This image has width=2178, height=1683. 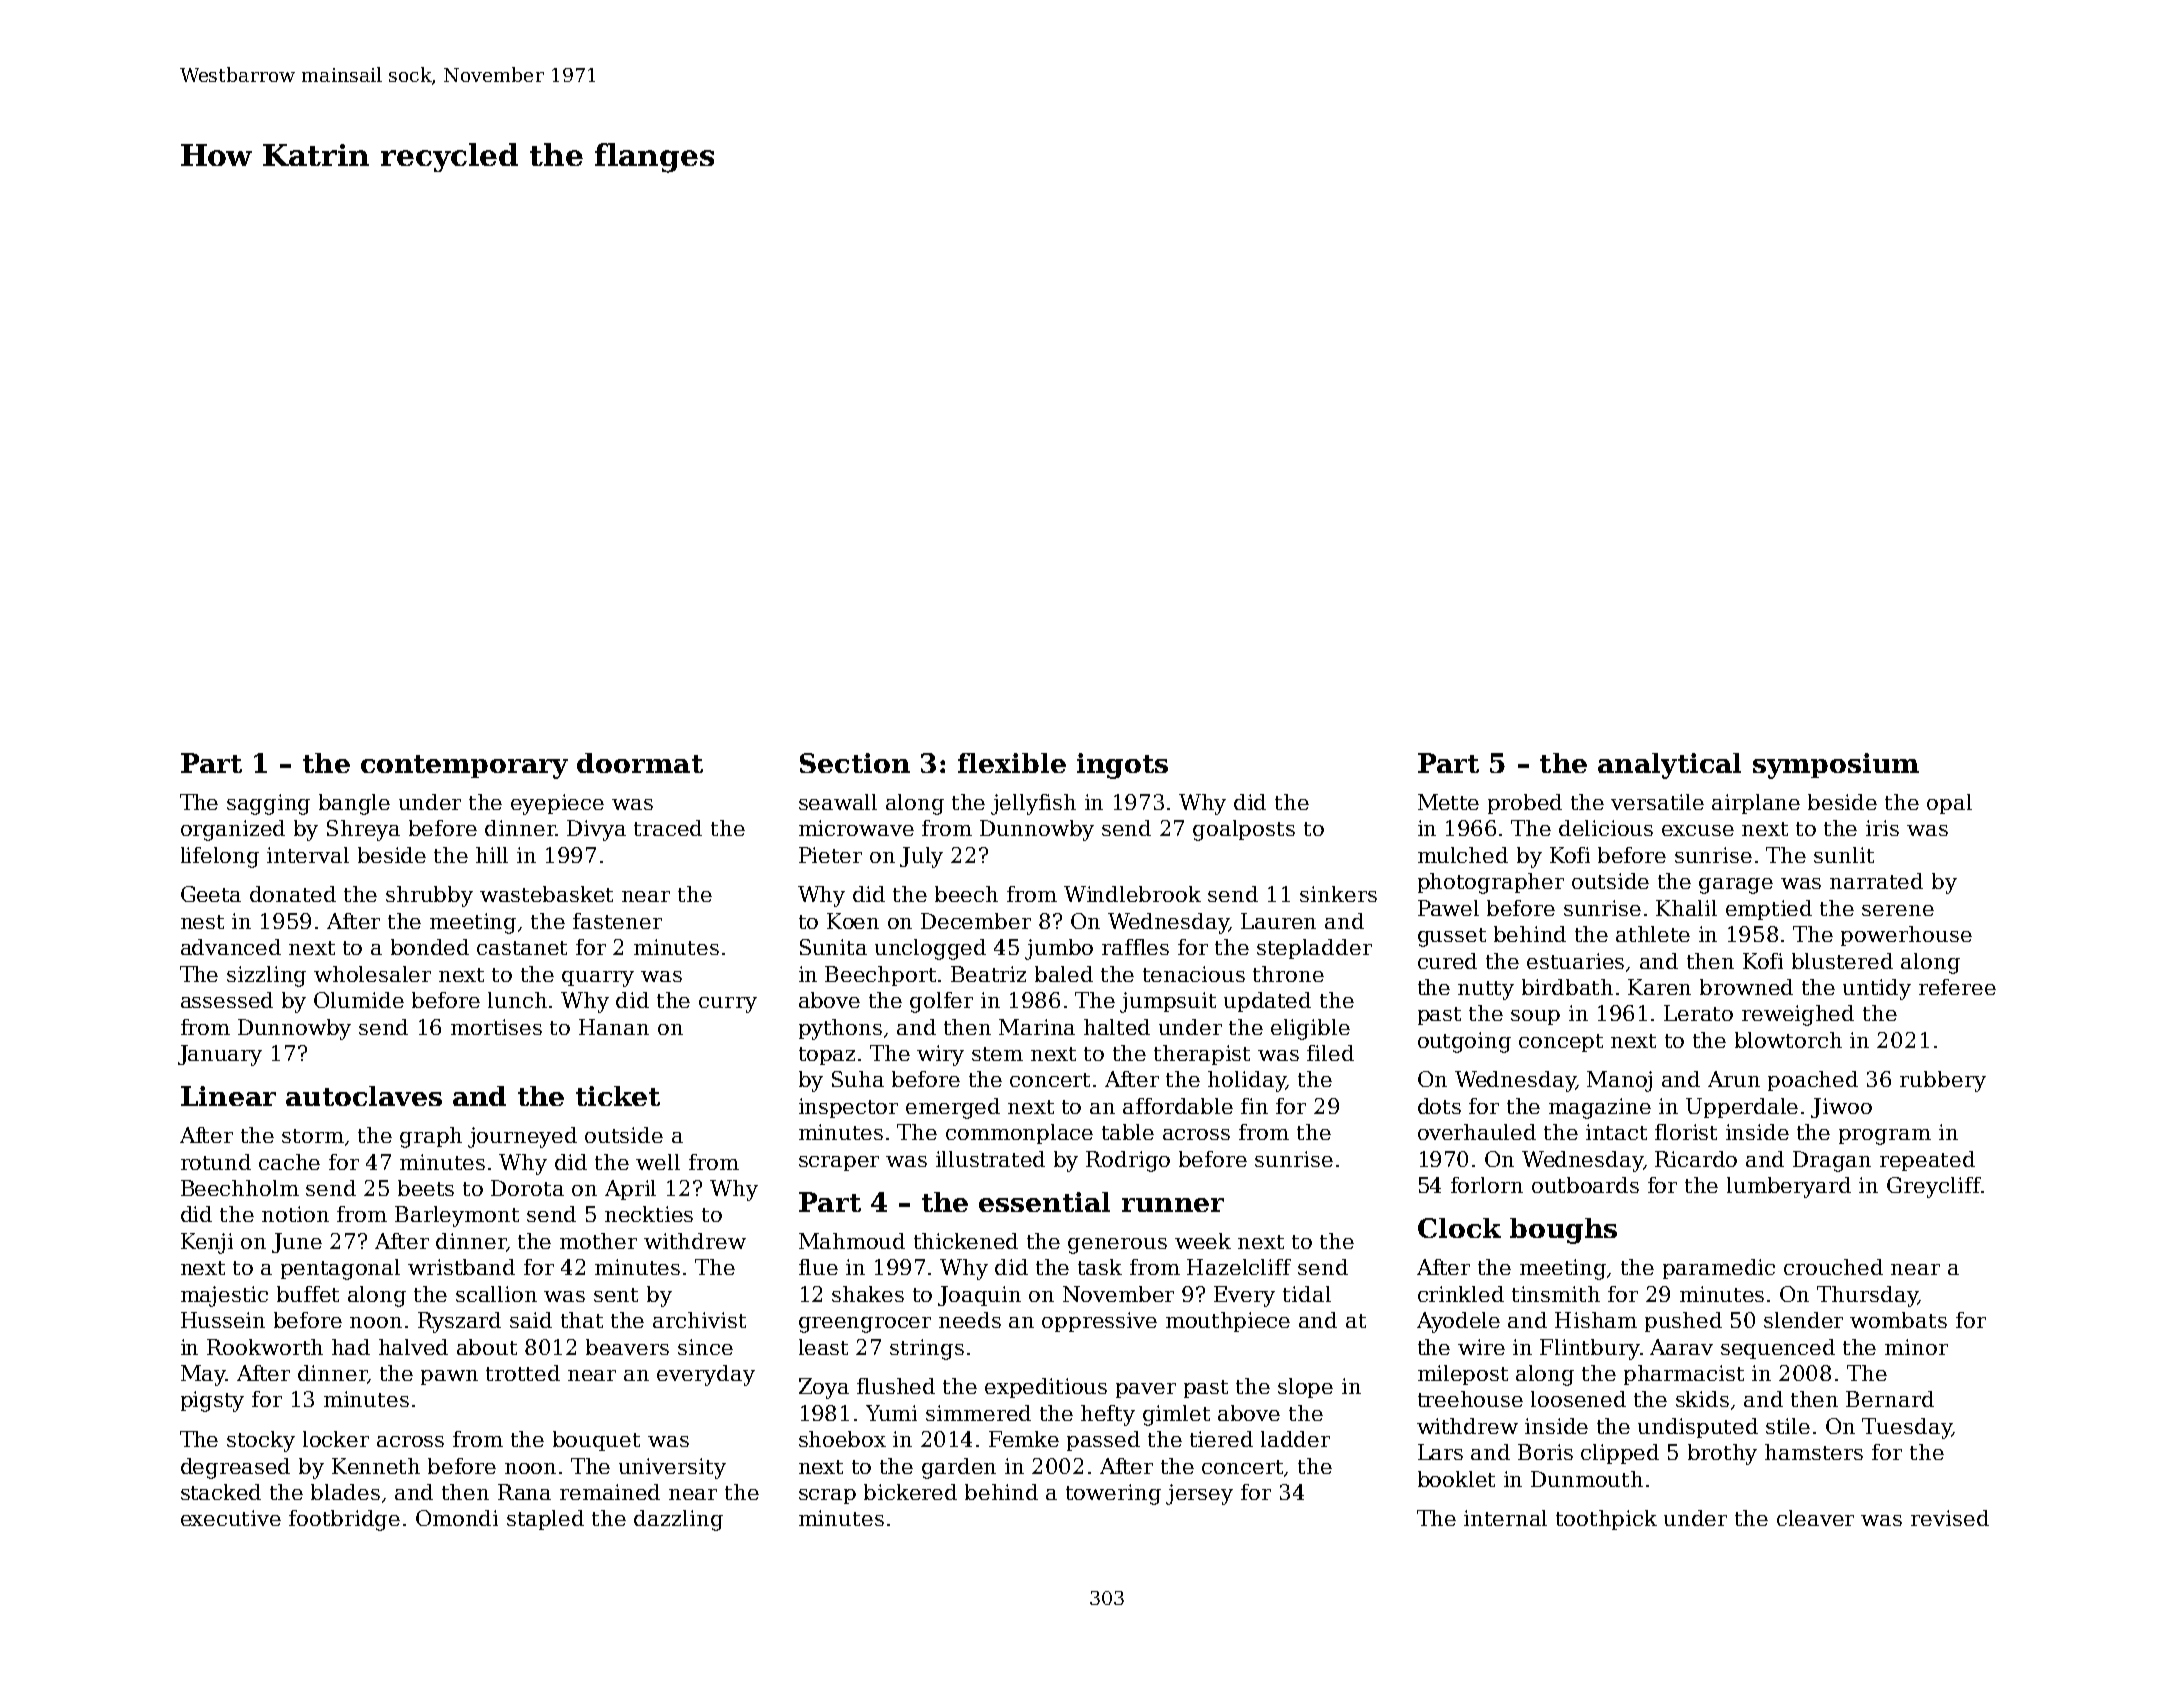 What do you see at coordinates (1338, 894) in the image?
I see `sinkers` at bounding box center [1338, 894].
